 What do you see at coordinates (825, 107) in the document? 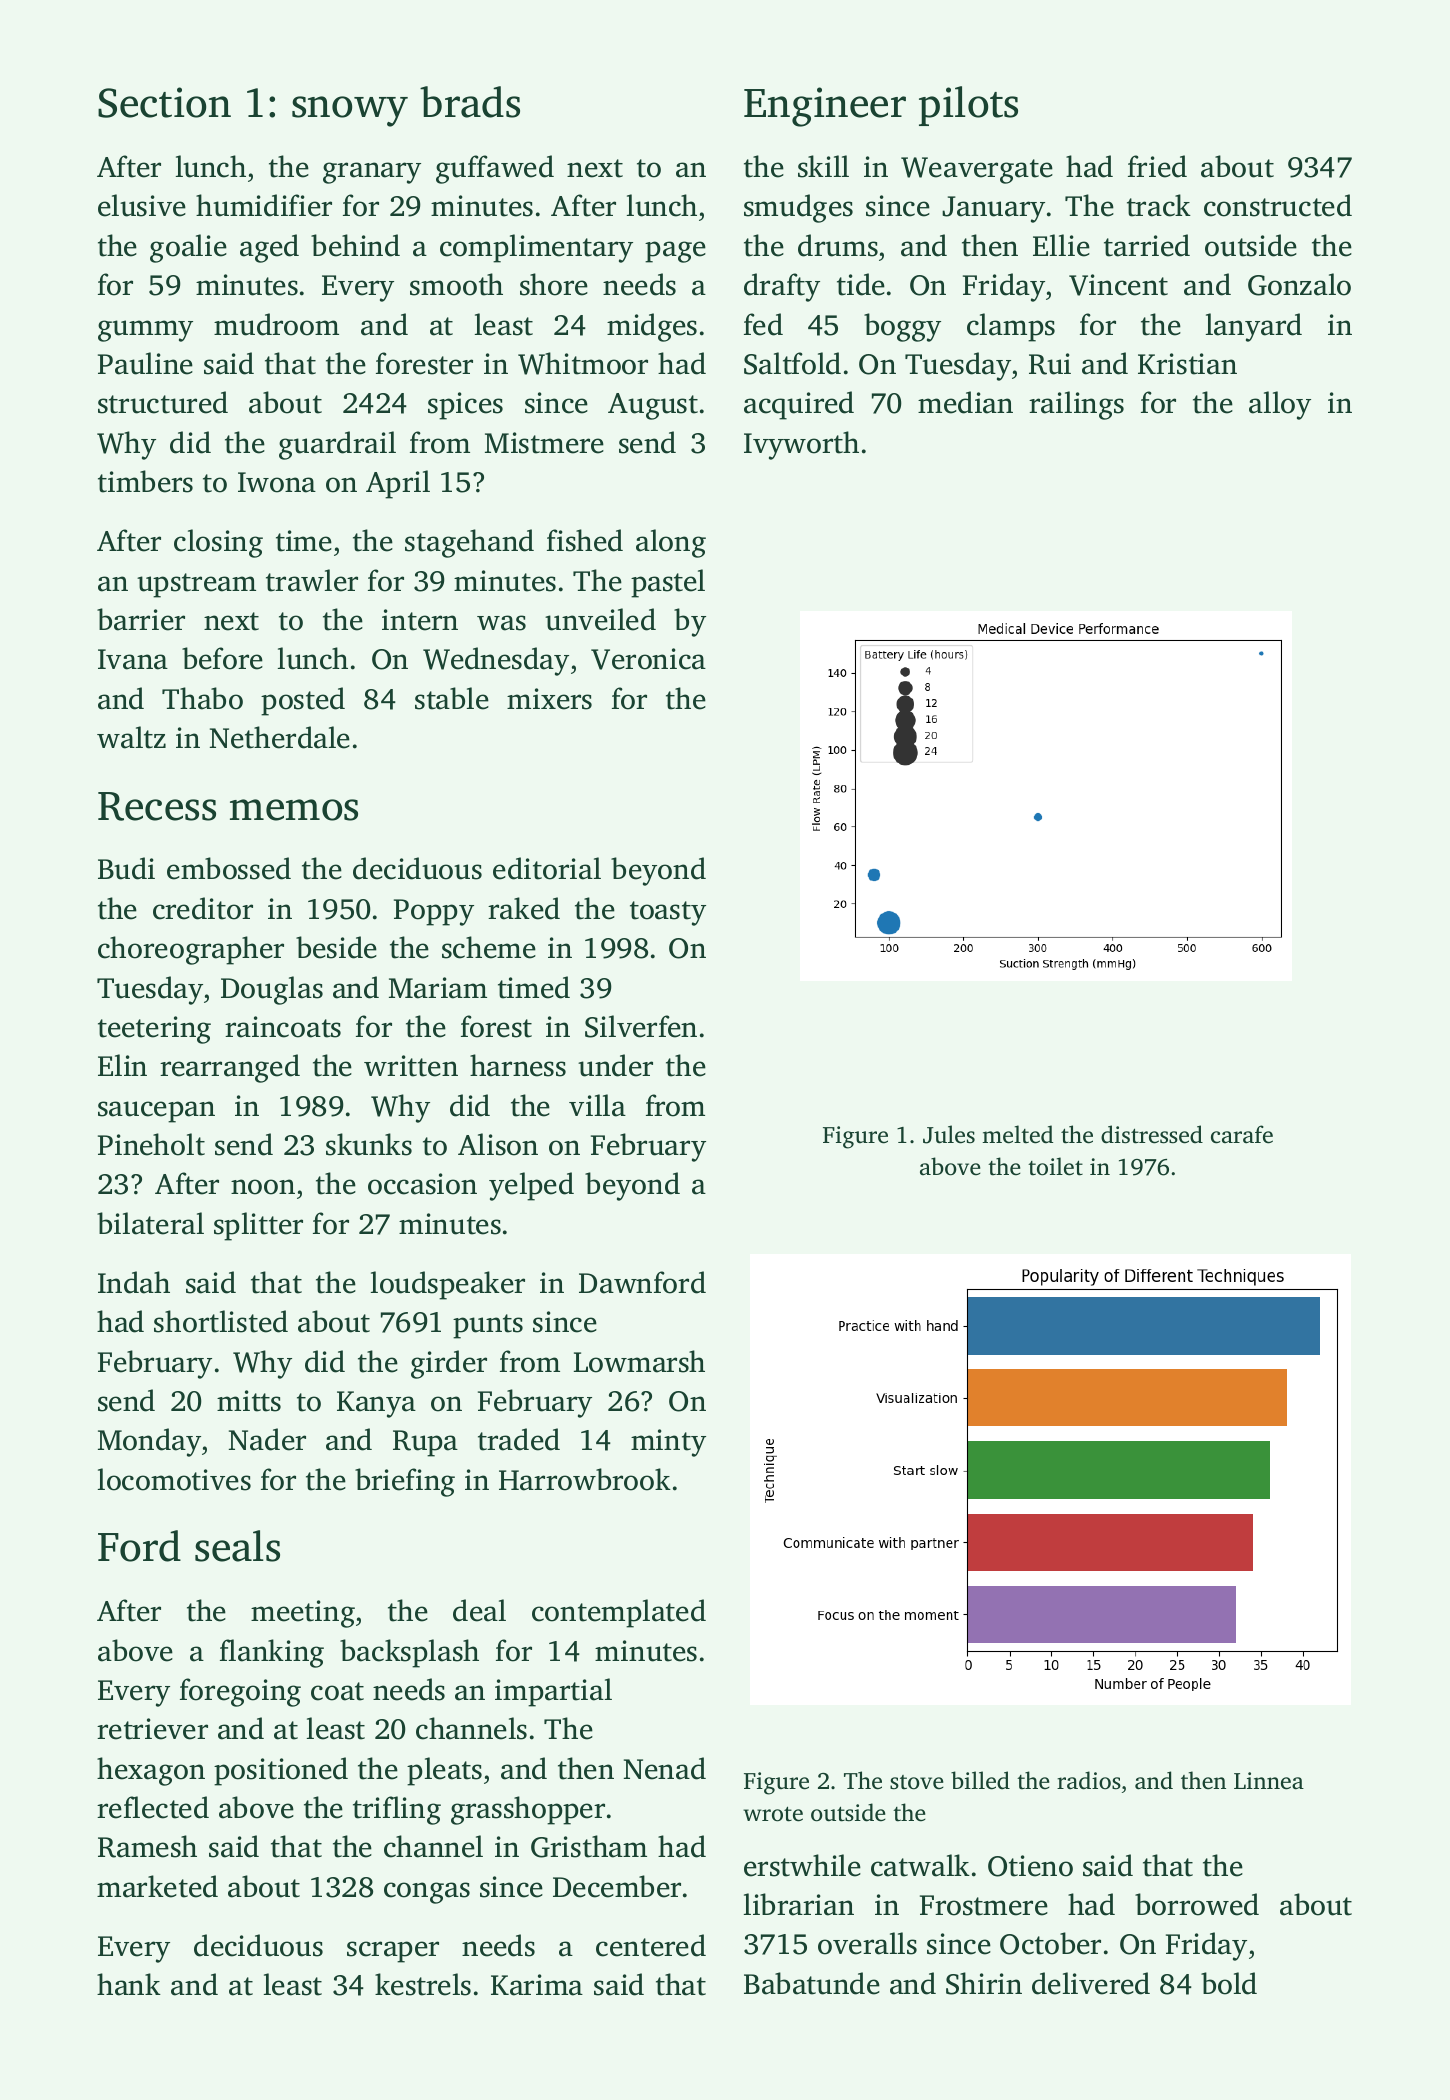
I see `Engineer` at bounding box center [825, 107].
